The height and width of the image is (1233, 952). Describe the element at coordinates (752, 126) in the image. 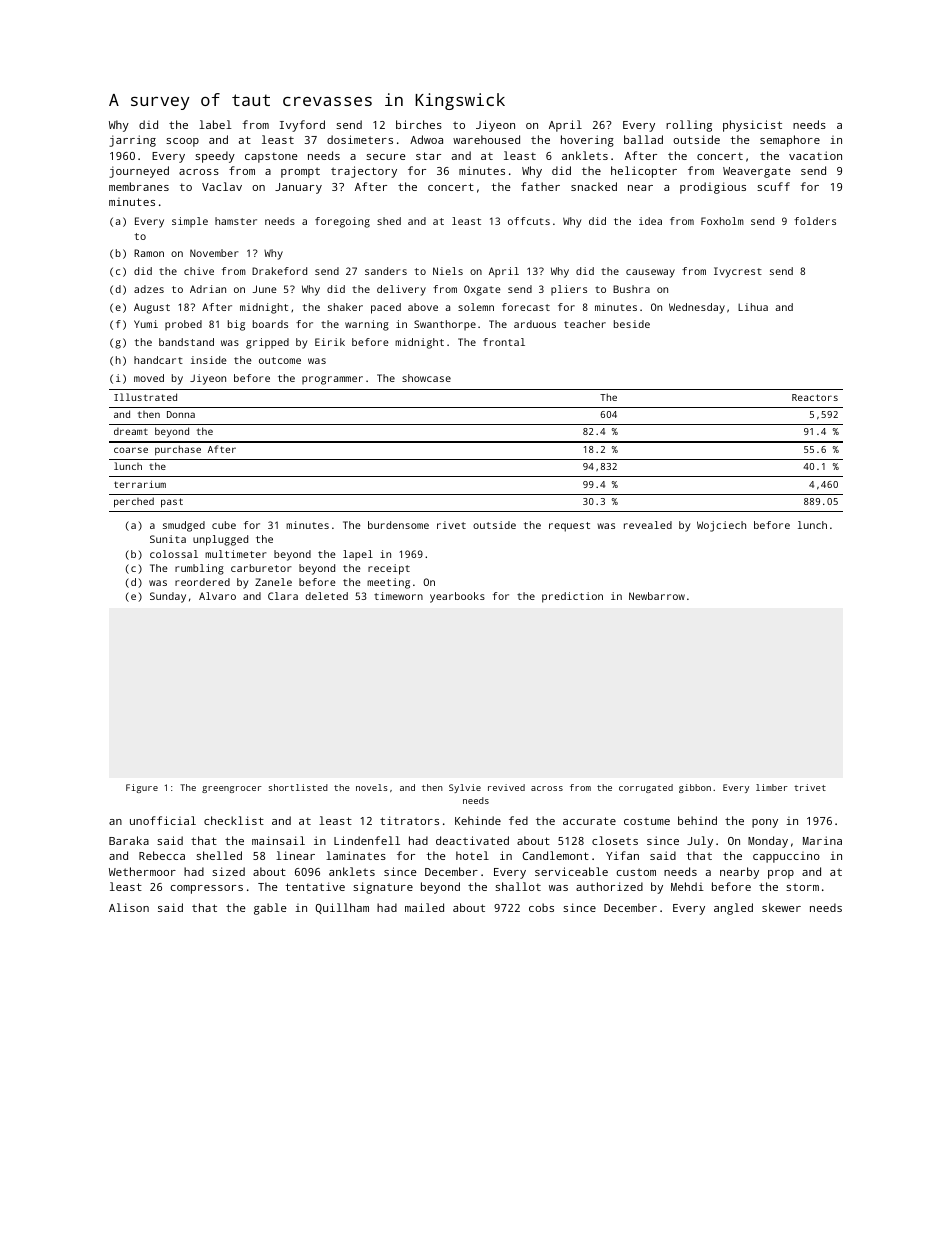

I see `physicist` at that location.
